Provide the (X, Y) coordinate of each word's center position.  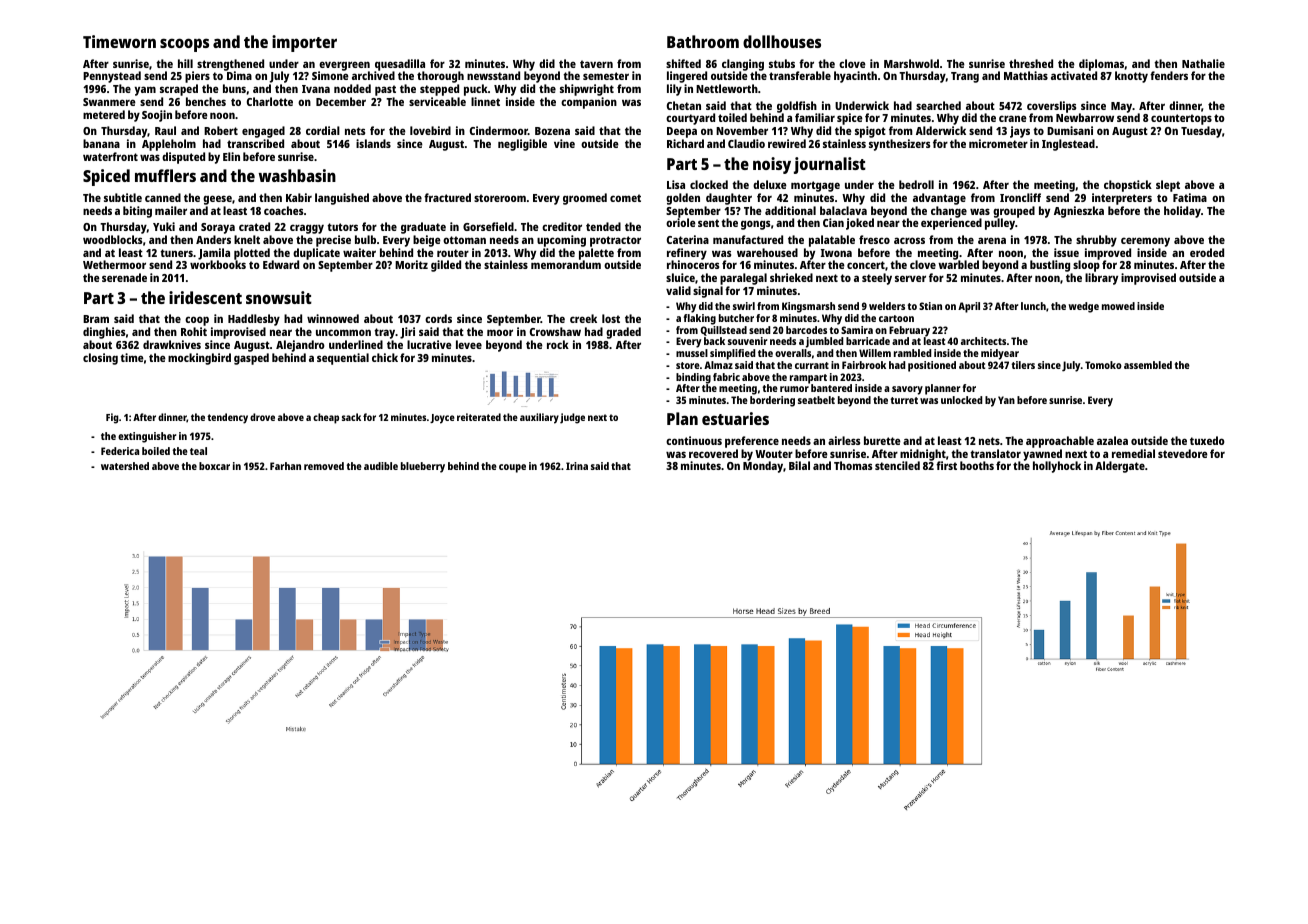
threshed (1031, 63)
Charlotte (270, 101)
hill (185, 63)
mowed (1118, 306)
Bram (96, 319)
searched (938, 105)
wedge (1083, 307)
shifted (683, 63)
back (714, 341)
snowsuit (279, 297)
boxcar (214, 466)
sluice (680, 277)
